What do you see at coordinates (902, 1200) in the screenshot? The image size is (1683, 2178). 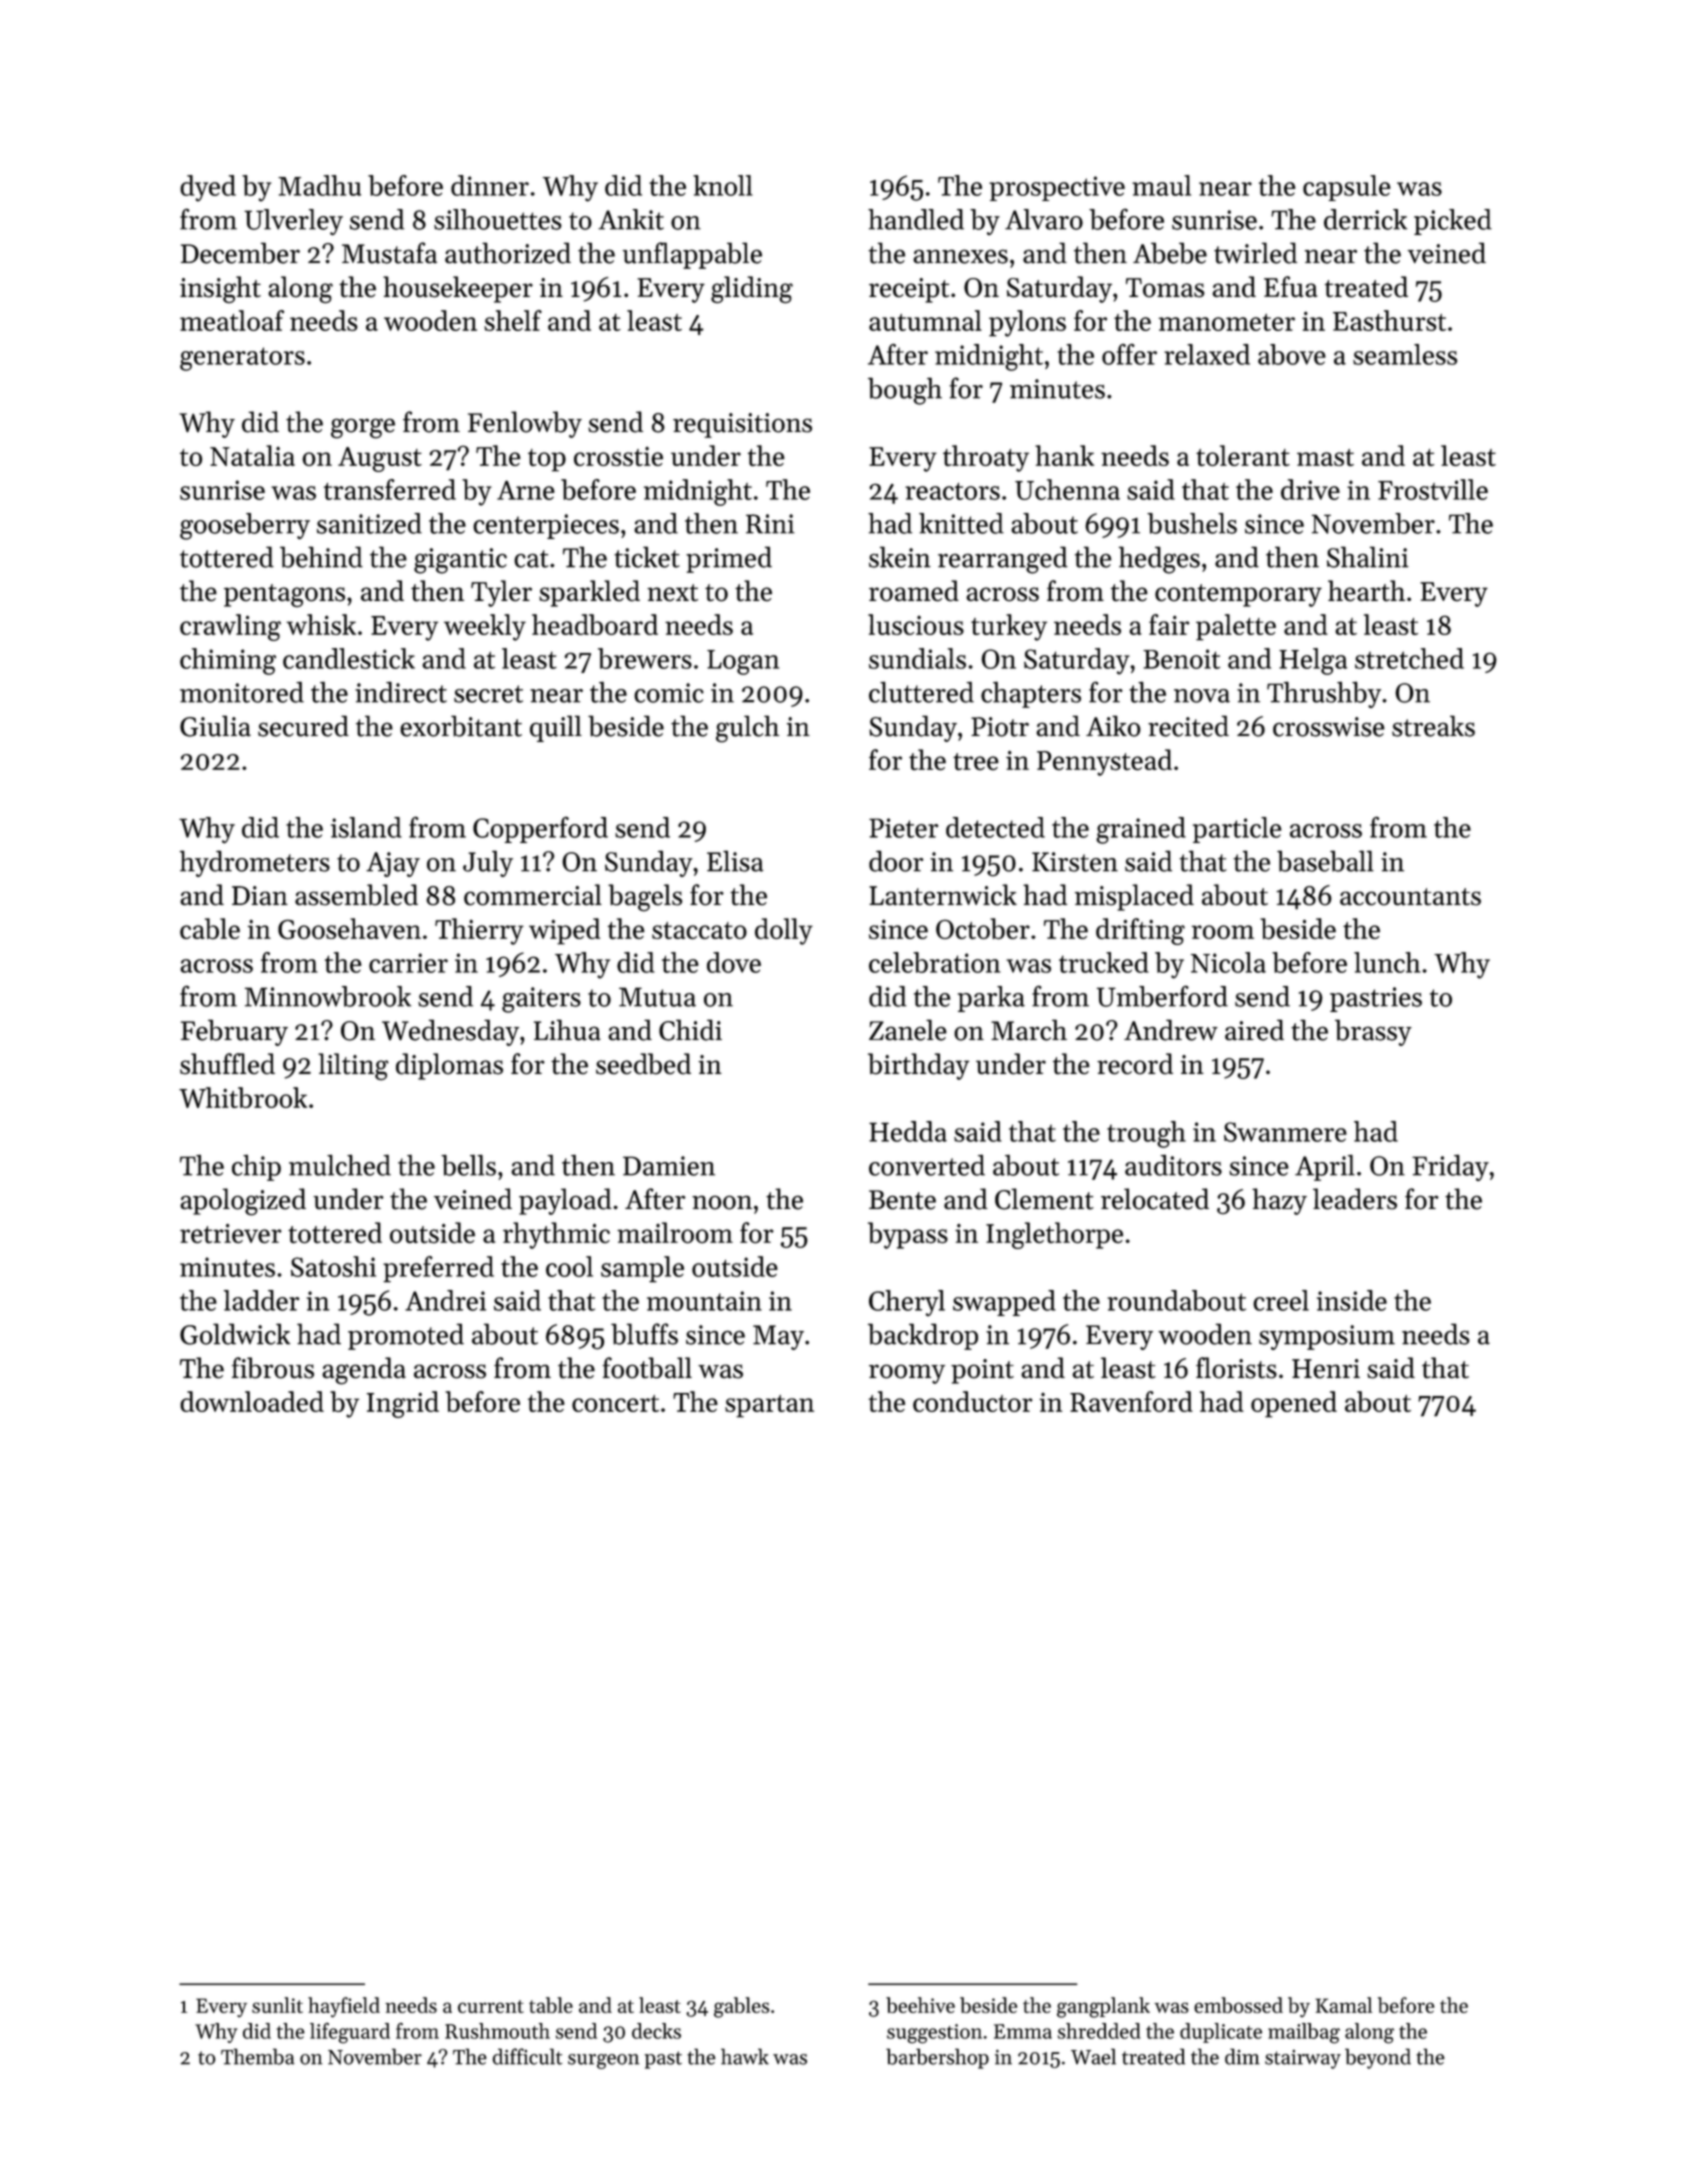 I see `Bente` at bounding box center [902, 1200].
